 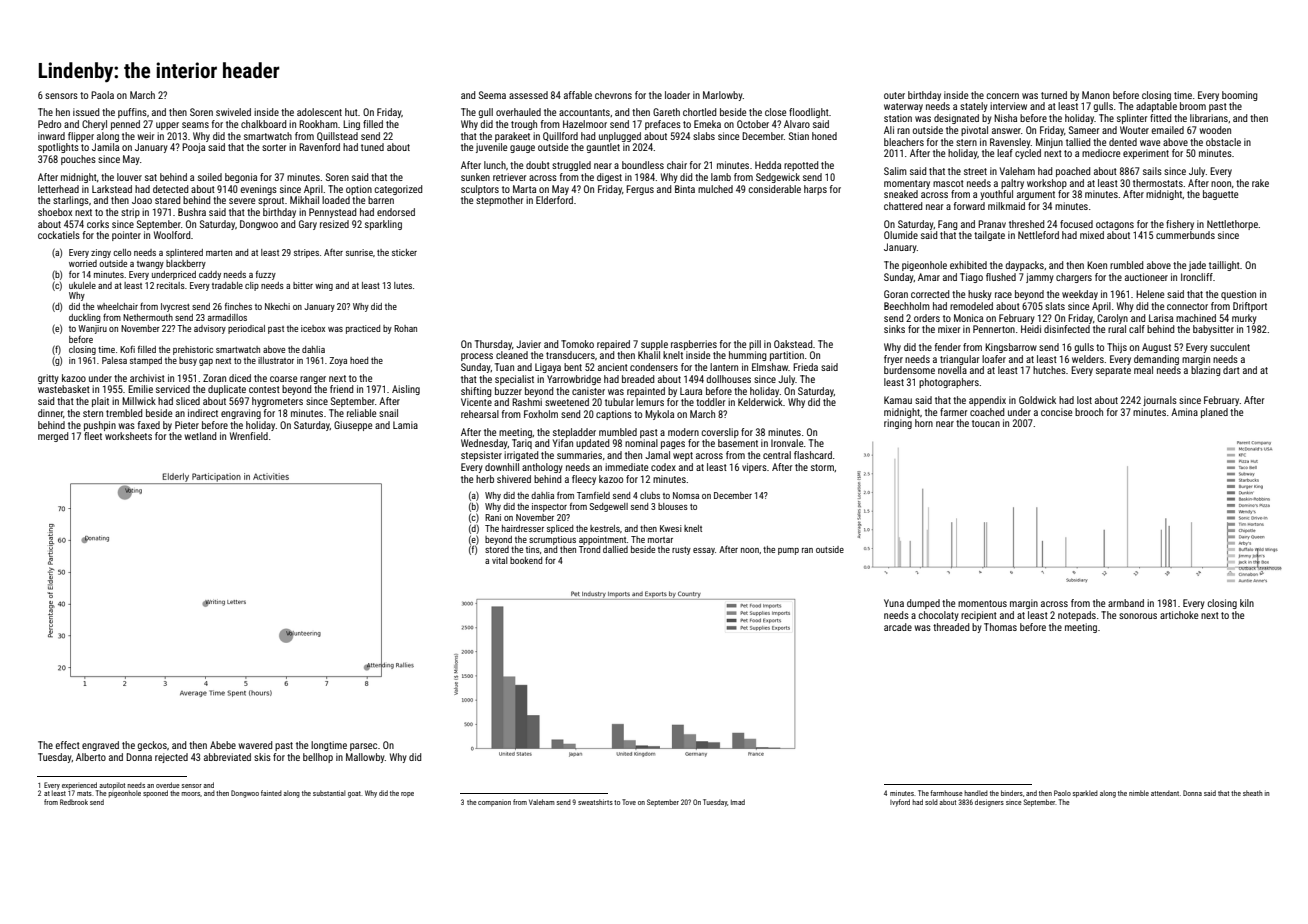 I want to click on Wrenfield, so click(x=249, y=436).
